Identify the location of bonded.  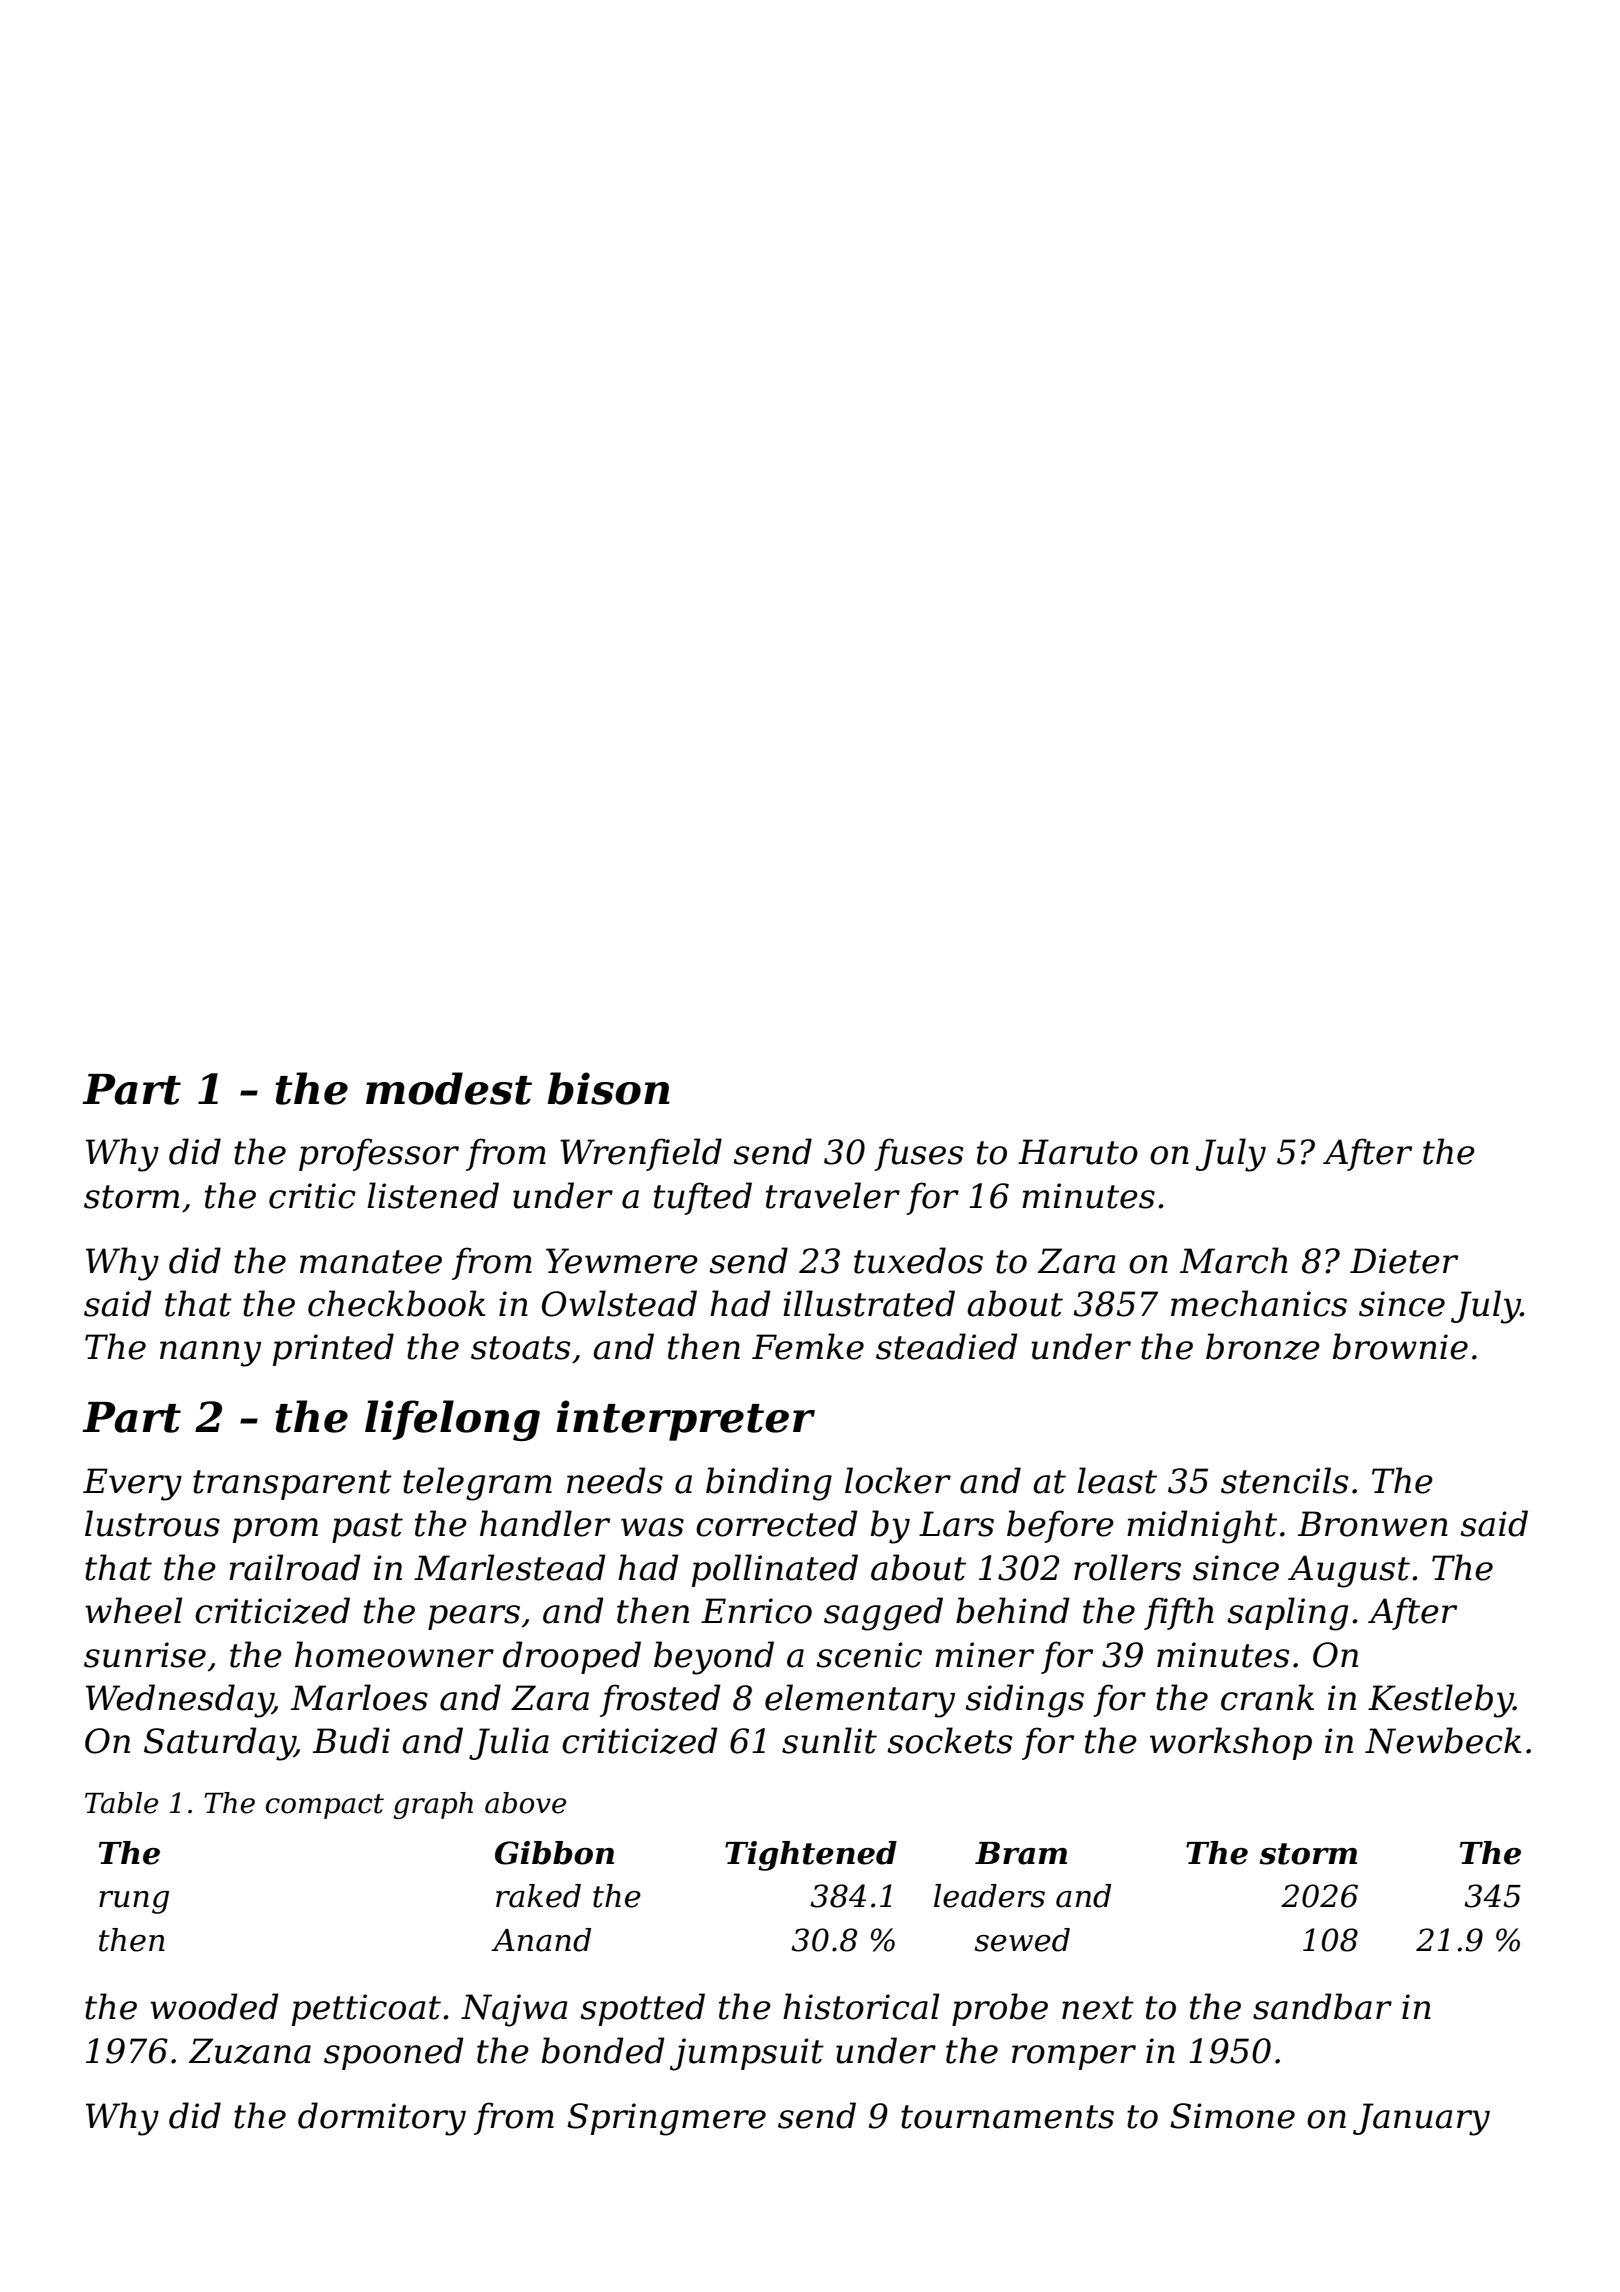
(603, 2050).
